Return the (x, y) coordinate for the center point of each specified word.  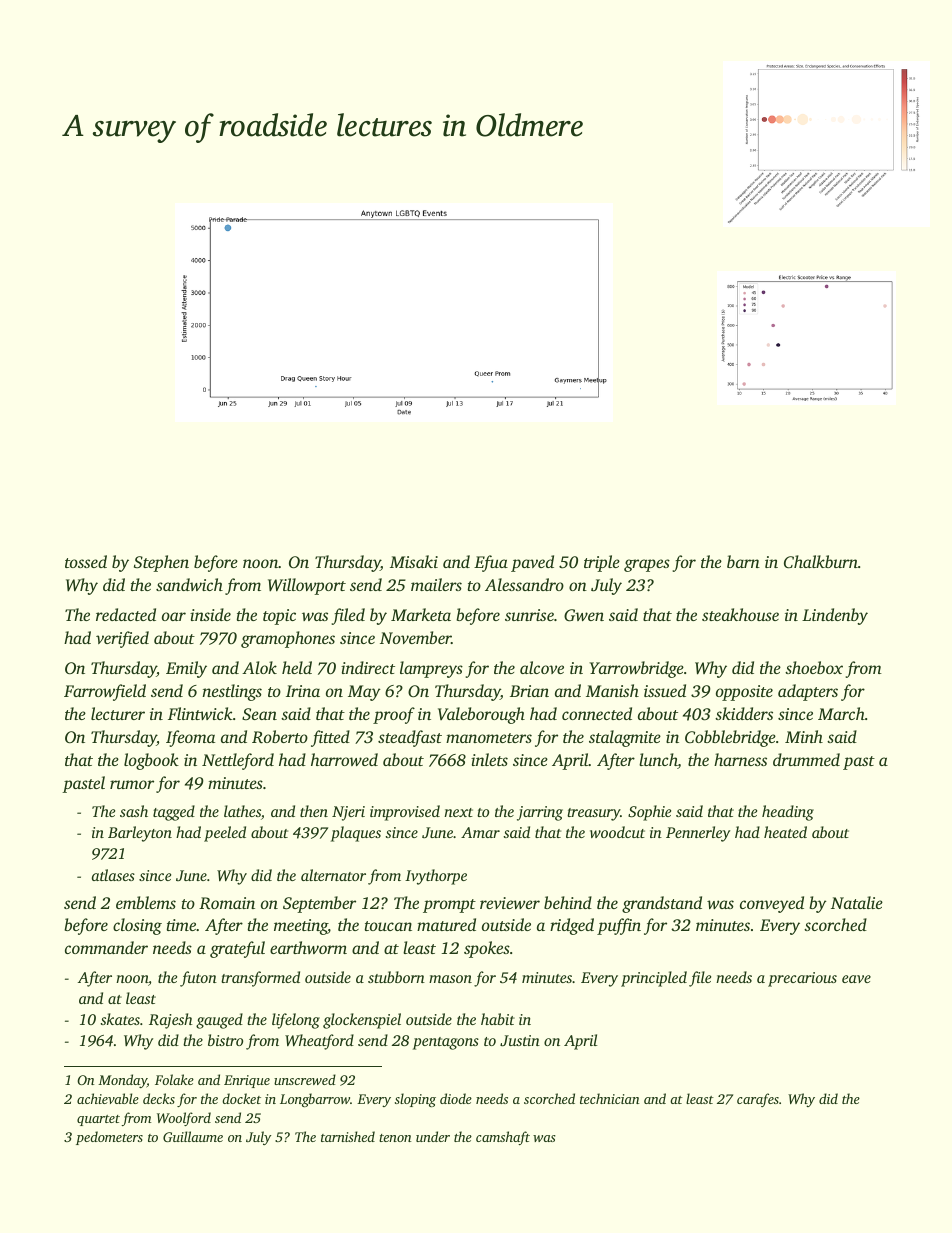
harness (740, 759)
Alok (259, 667)
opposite (744, 693)
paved (532, 563)
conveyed (772, 904)
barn (743, 561)
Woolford (184, 1119)
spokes (487, 949)
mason (450, 979)
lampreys (431, 669)
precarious (802, 979)
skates (120, 1019)
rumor (132, 784)
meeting (301, 927)
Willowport (307, 586)
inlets (489, 759)
